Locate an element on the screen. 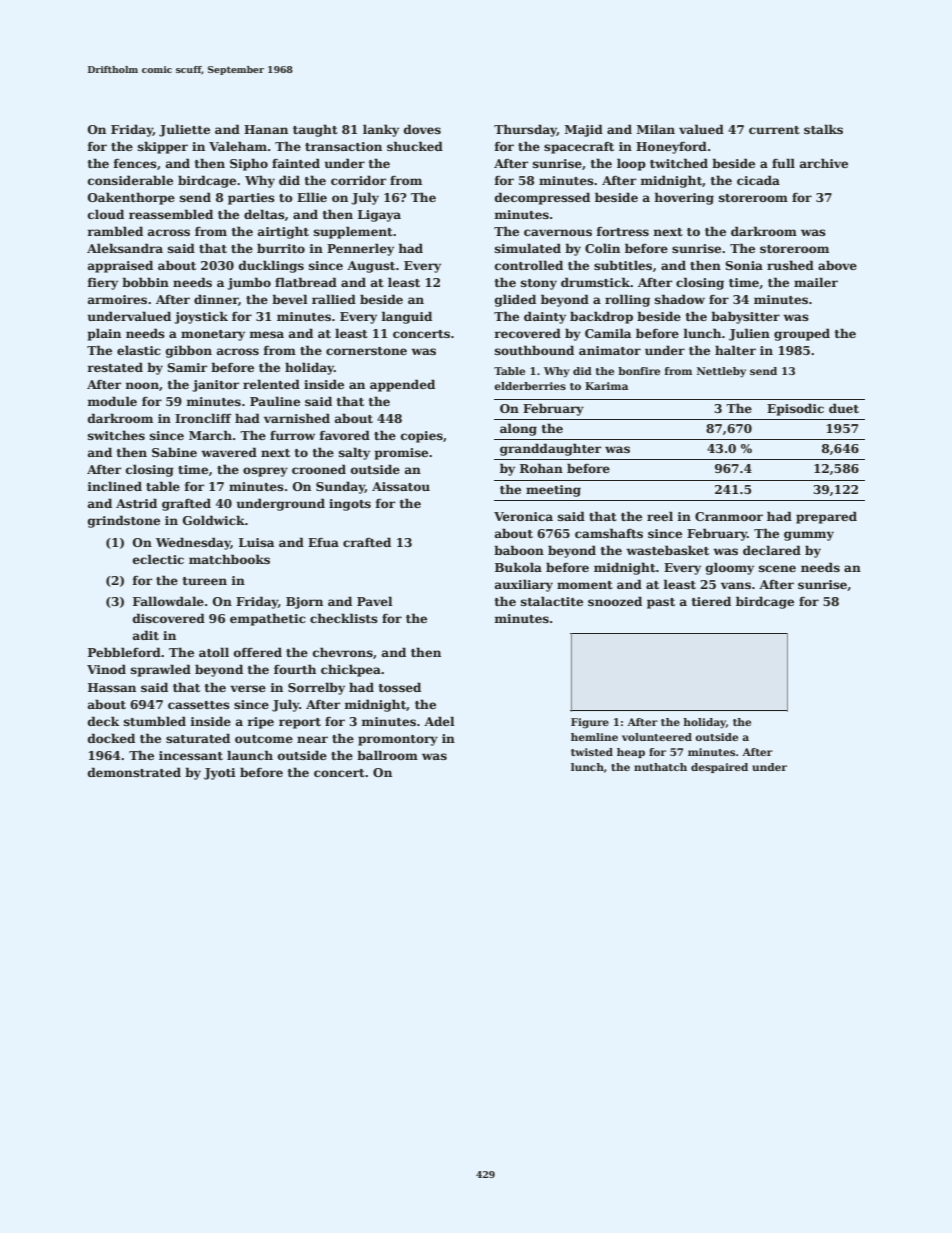 This screenshot has height=1233, width=952. promise is located at coordinates (401, 454).
